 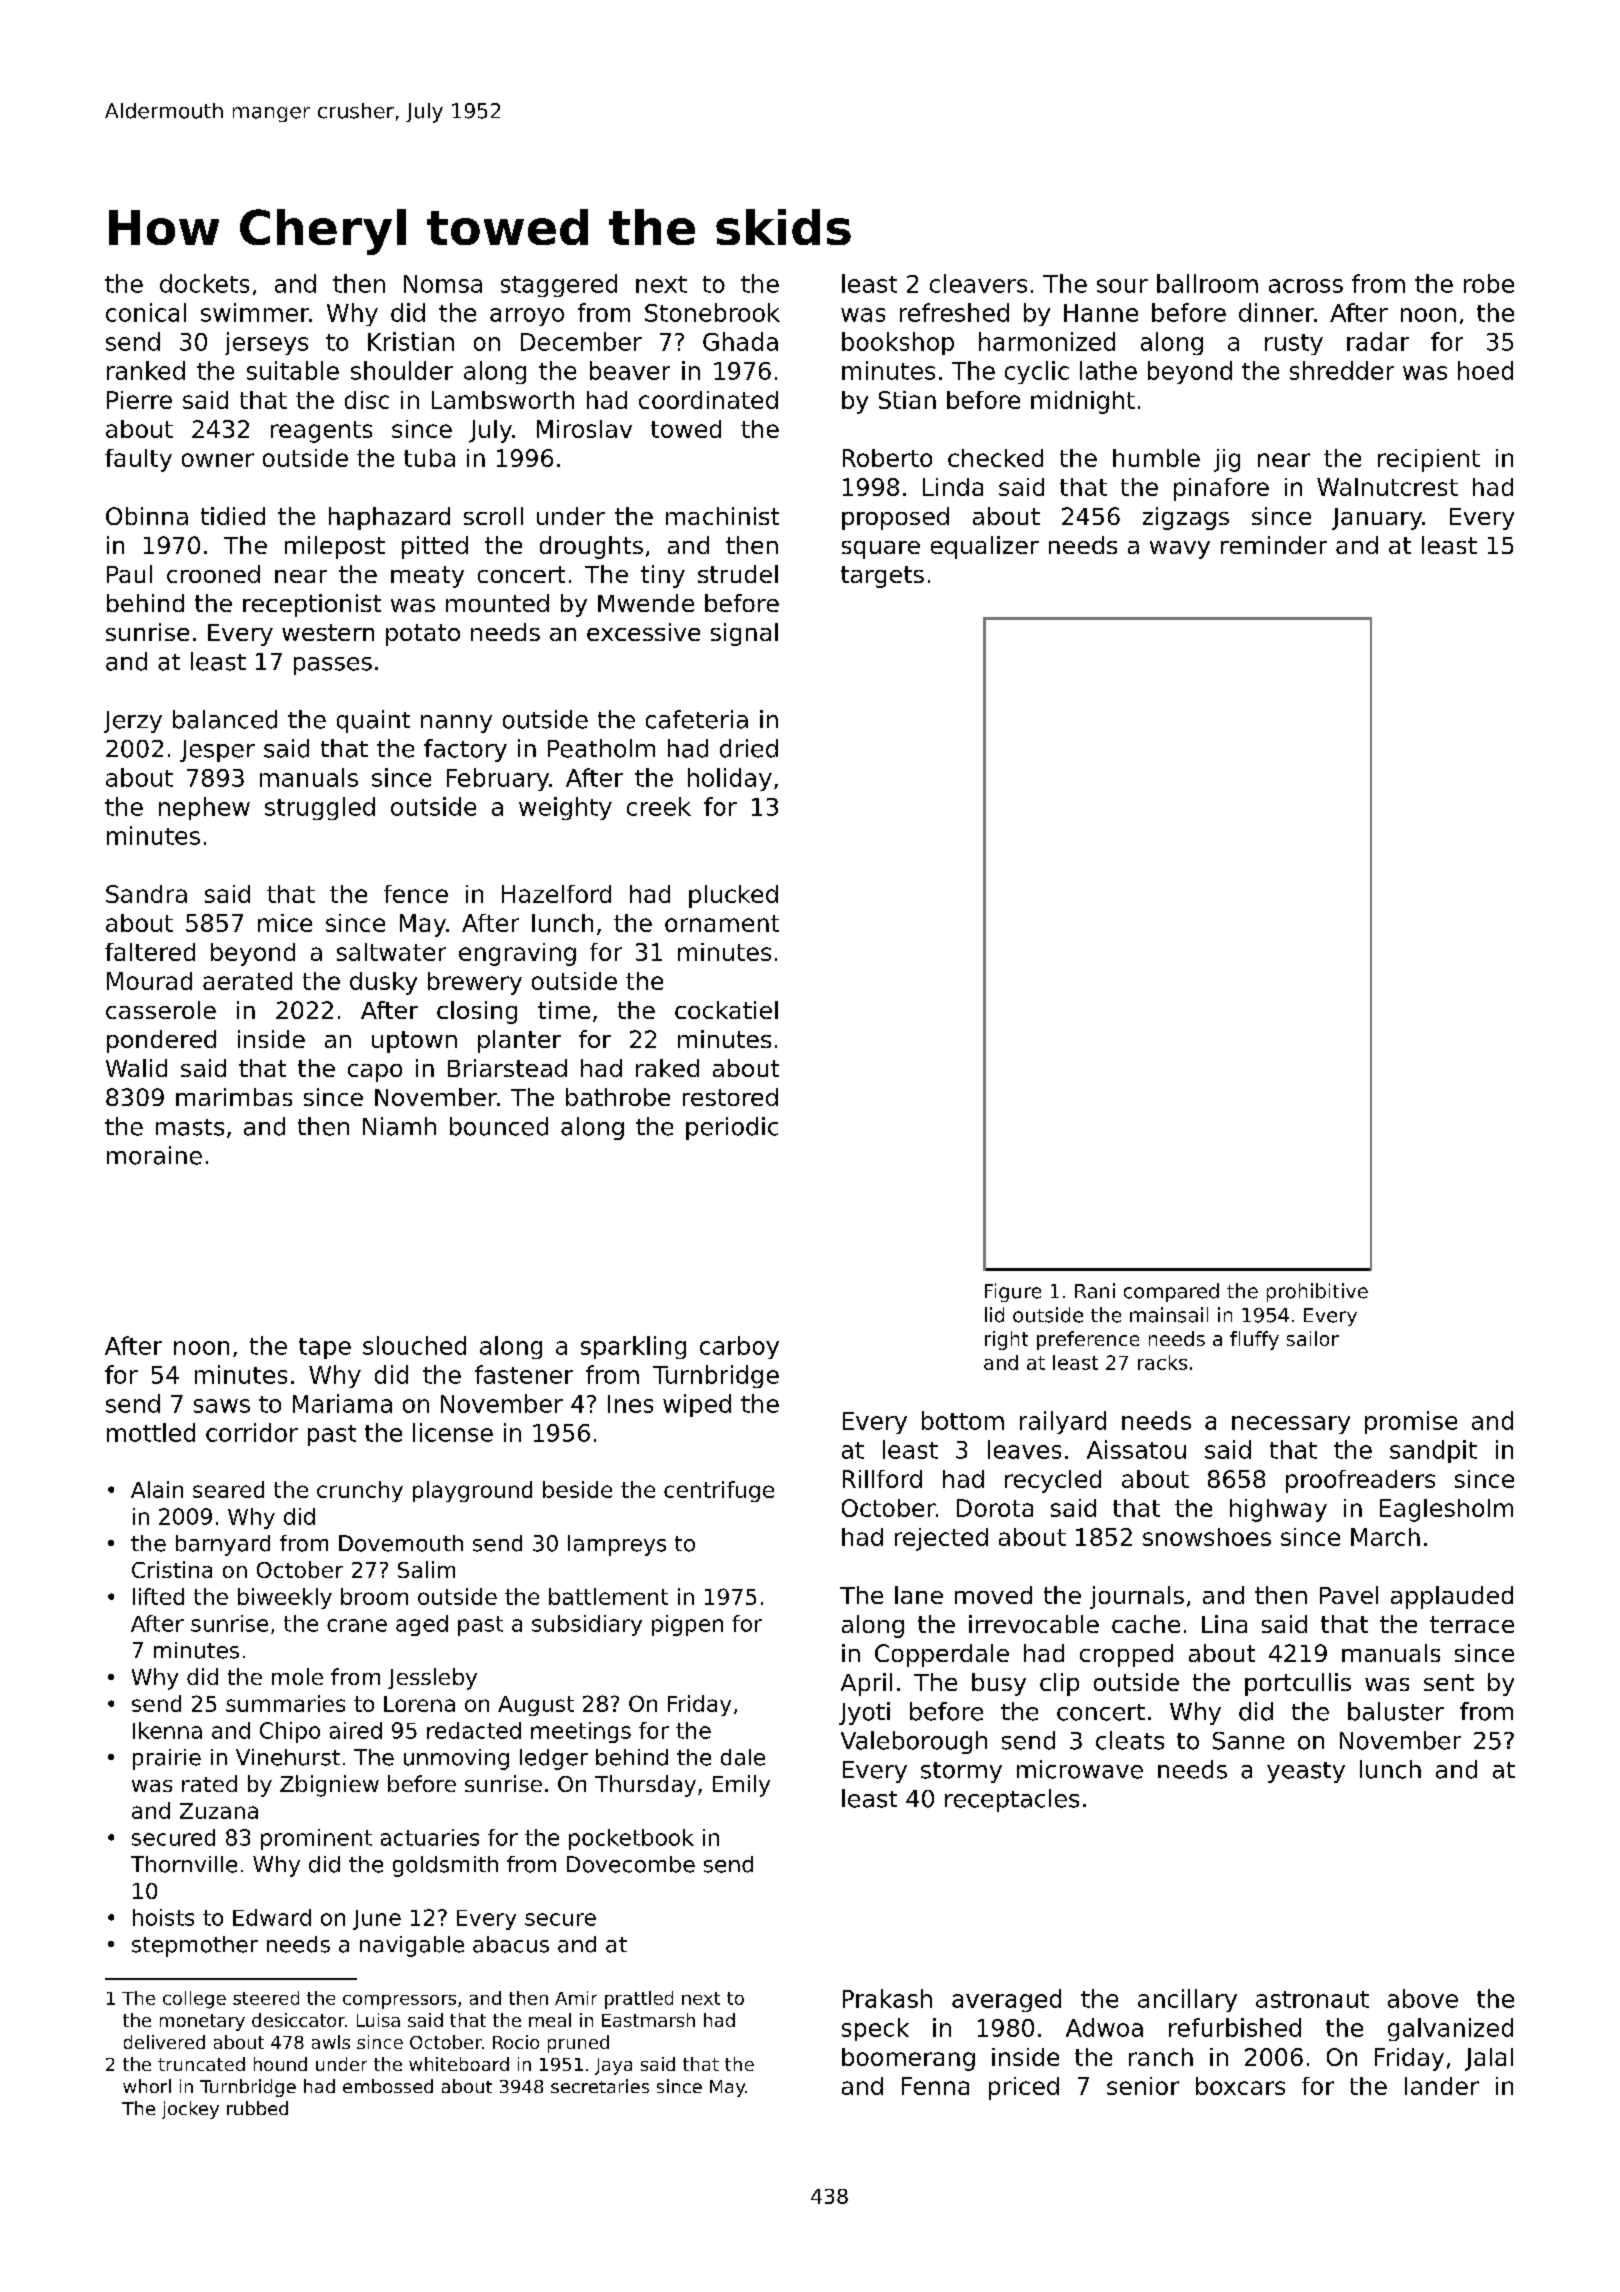 What do you see at coordinates (749, 748) in the page?
I see `dried` at bounding box center [749, 748].
